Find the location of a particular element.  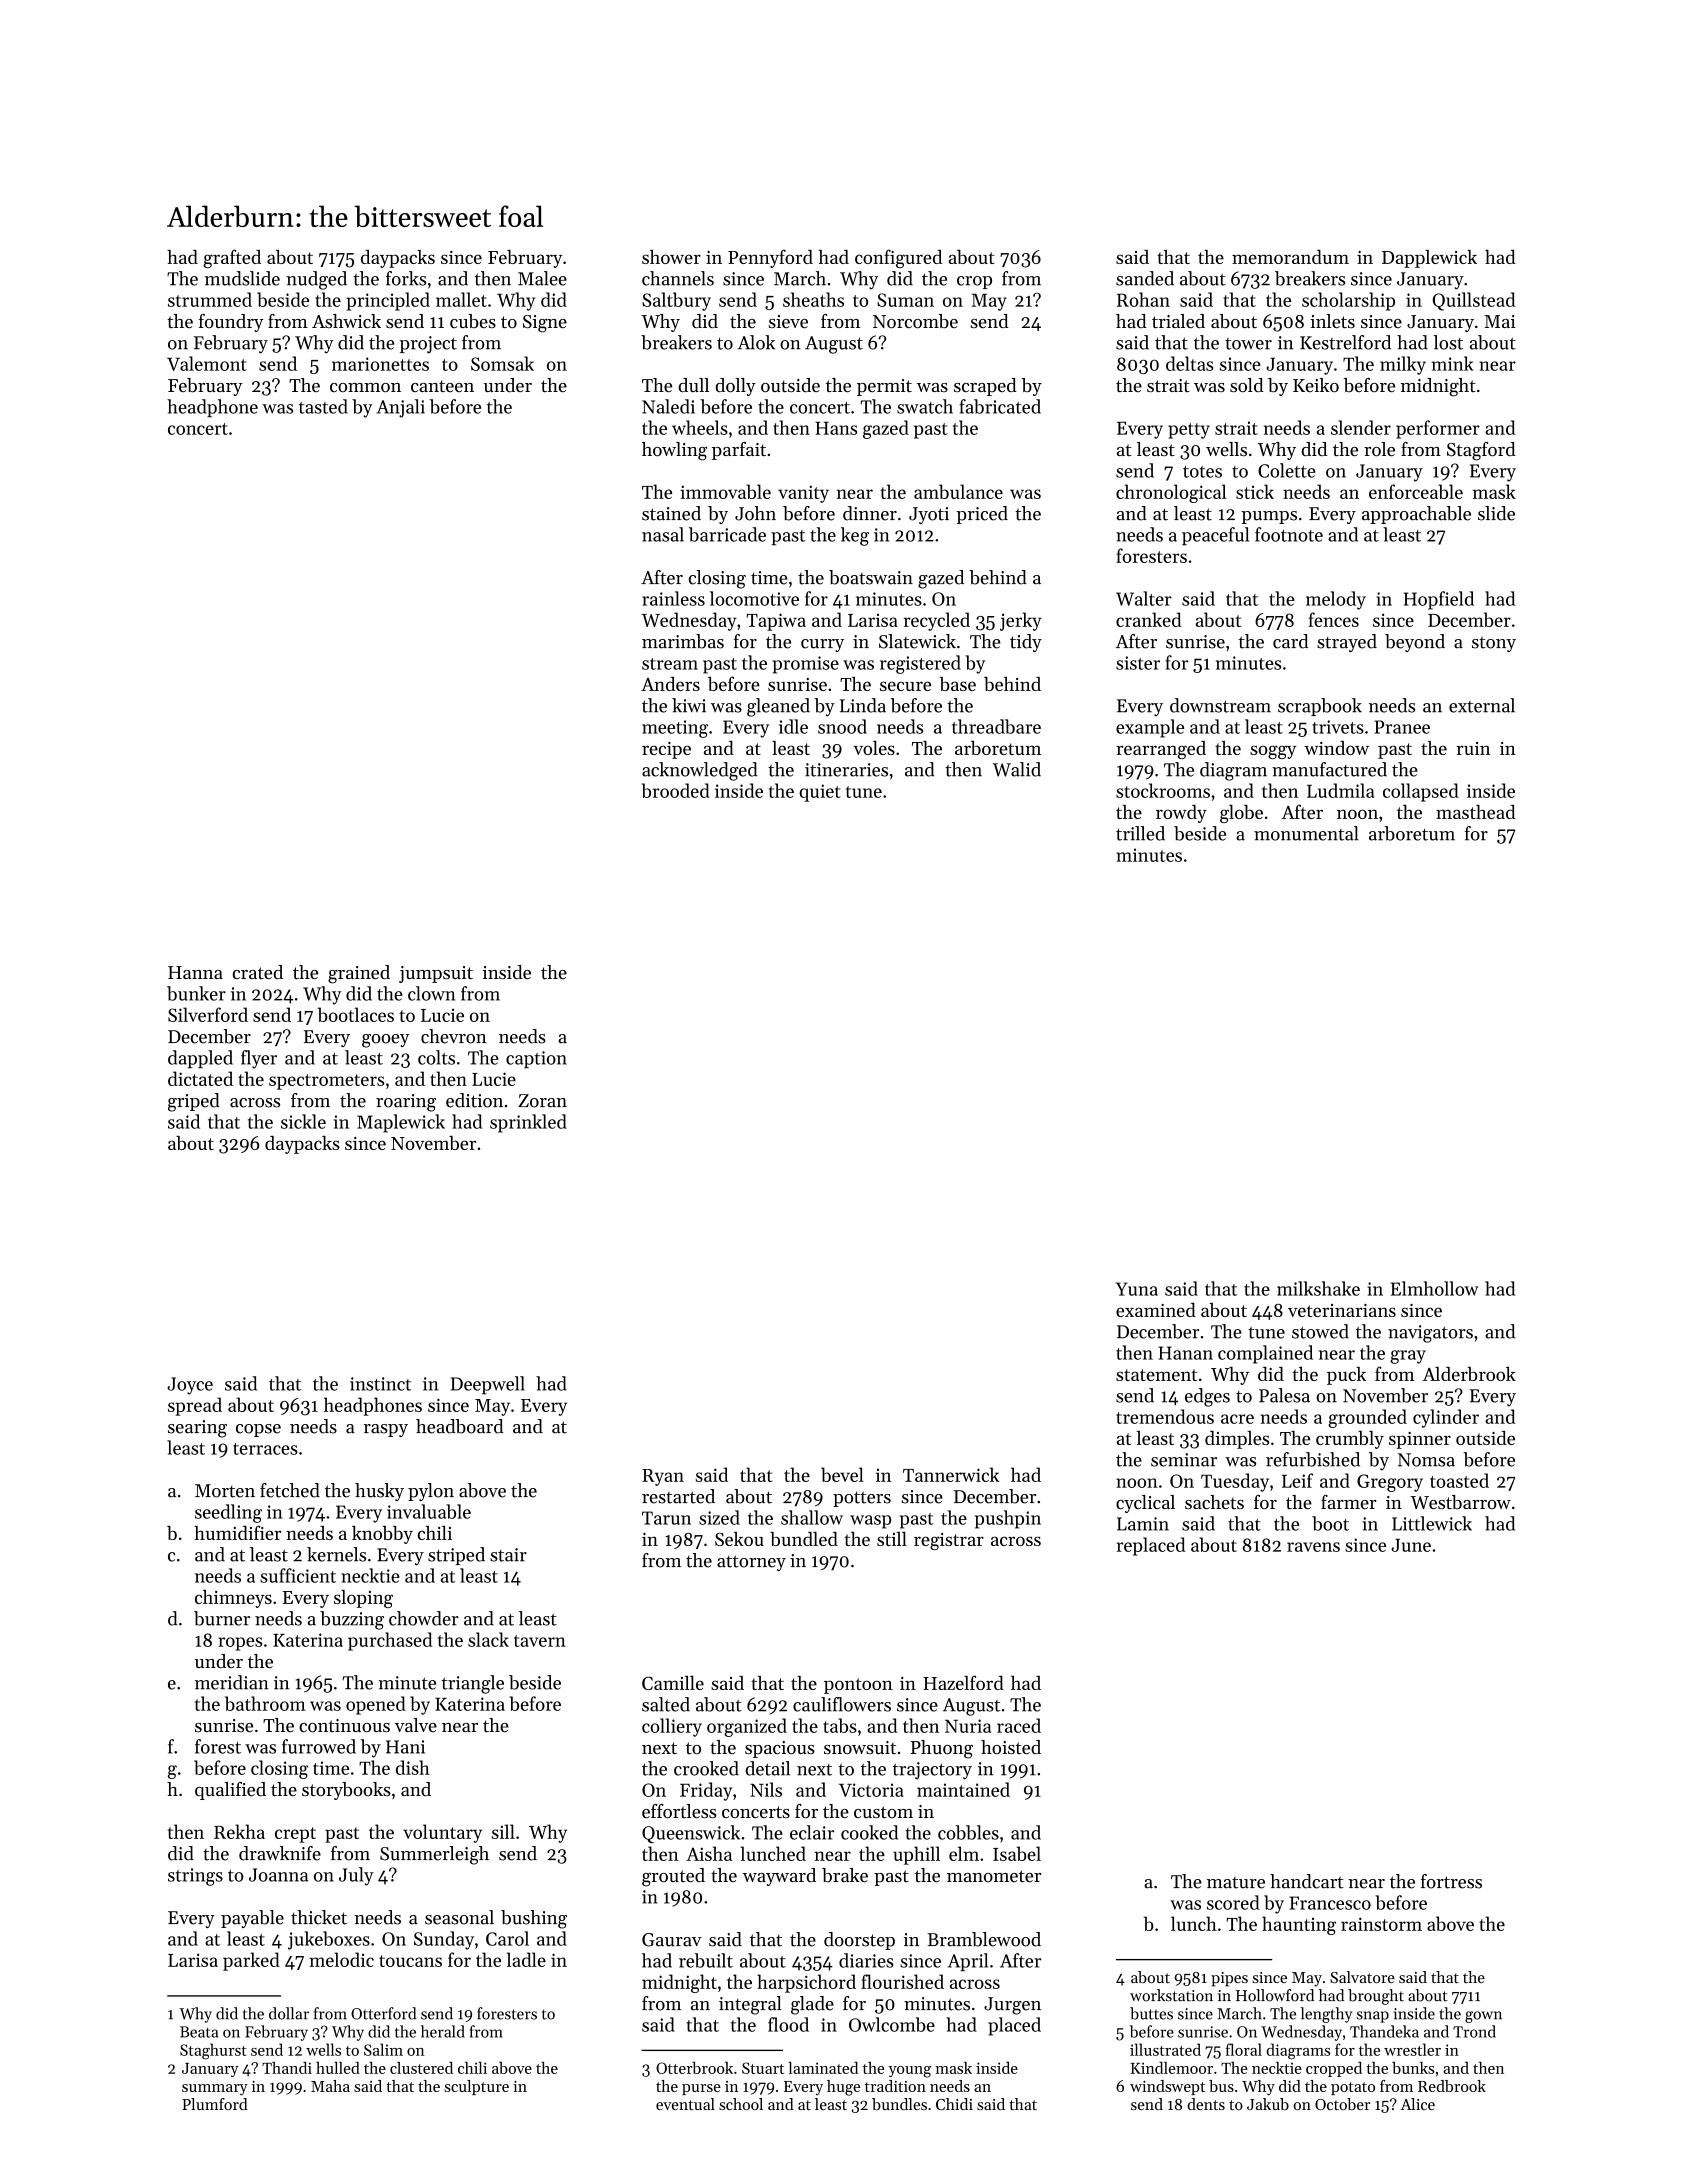

Malee is located at coordinates (542, 278).
